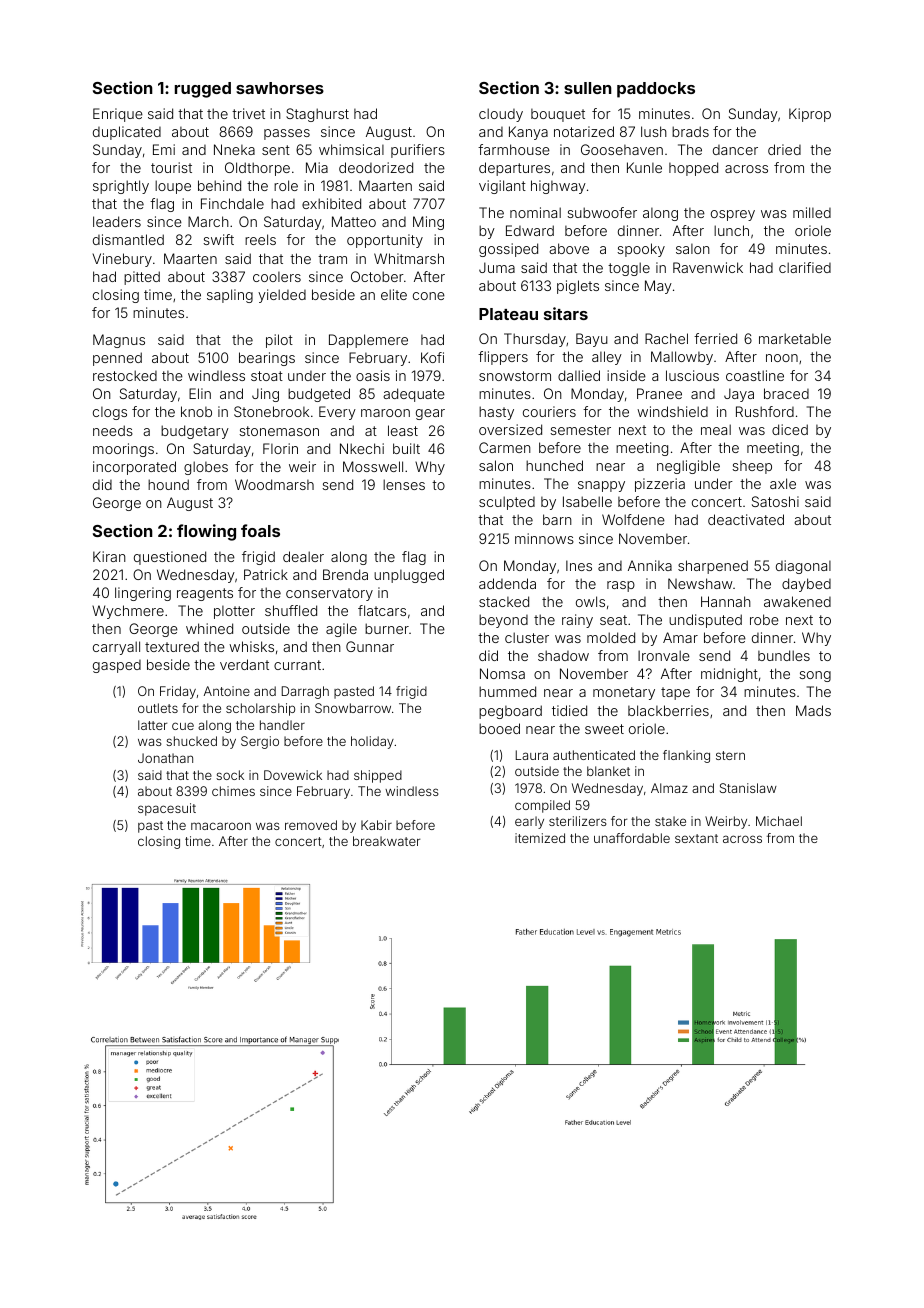 This screenshot has width=924, height=1308. Describe the element at coordinates (715, 338) in the screenshot. I see `ferried` at that location.
